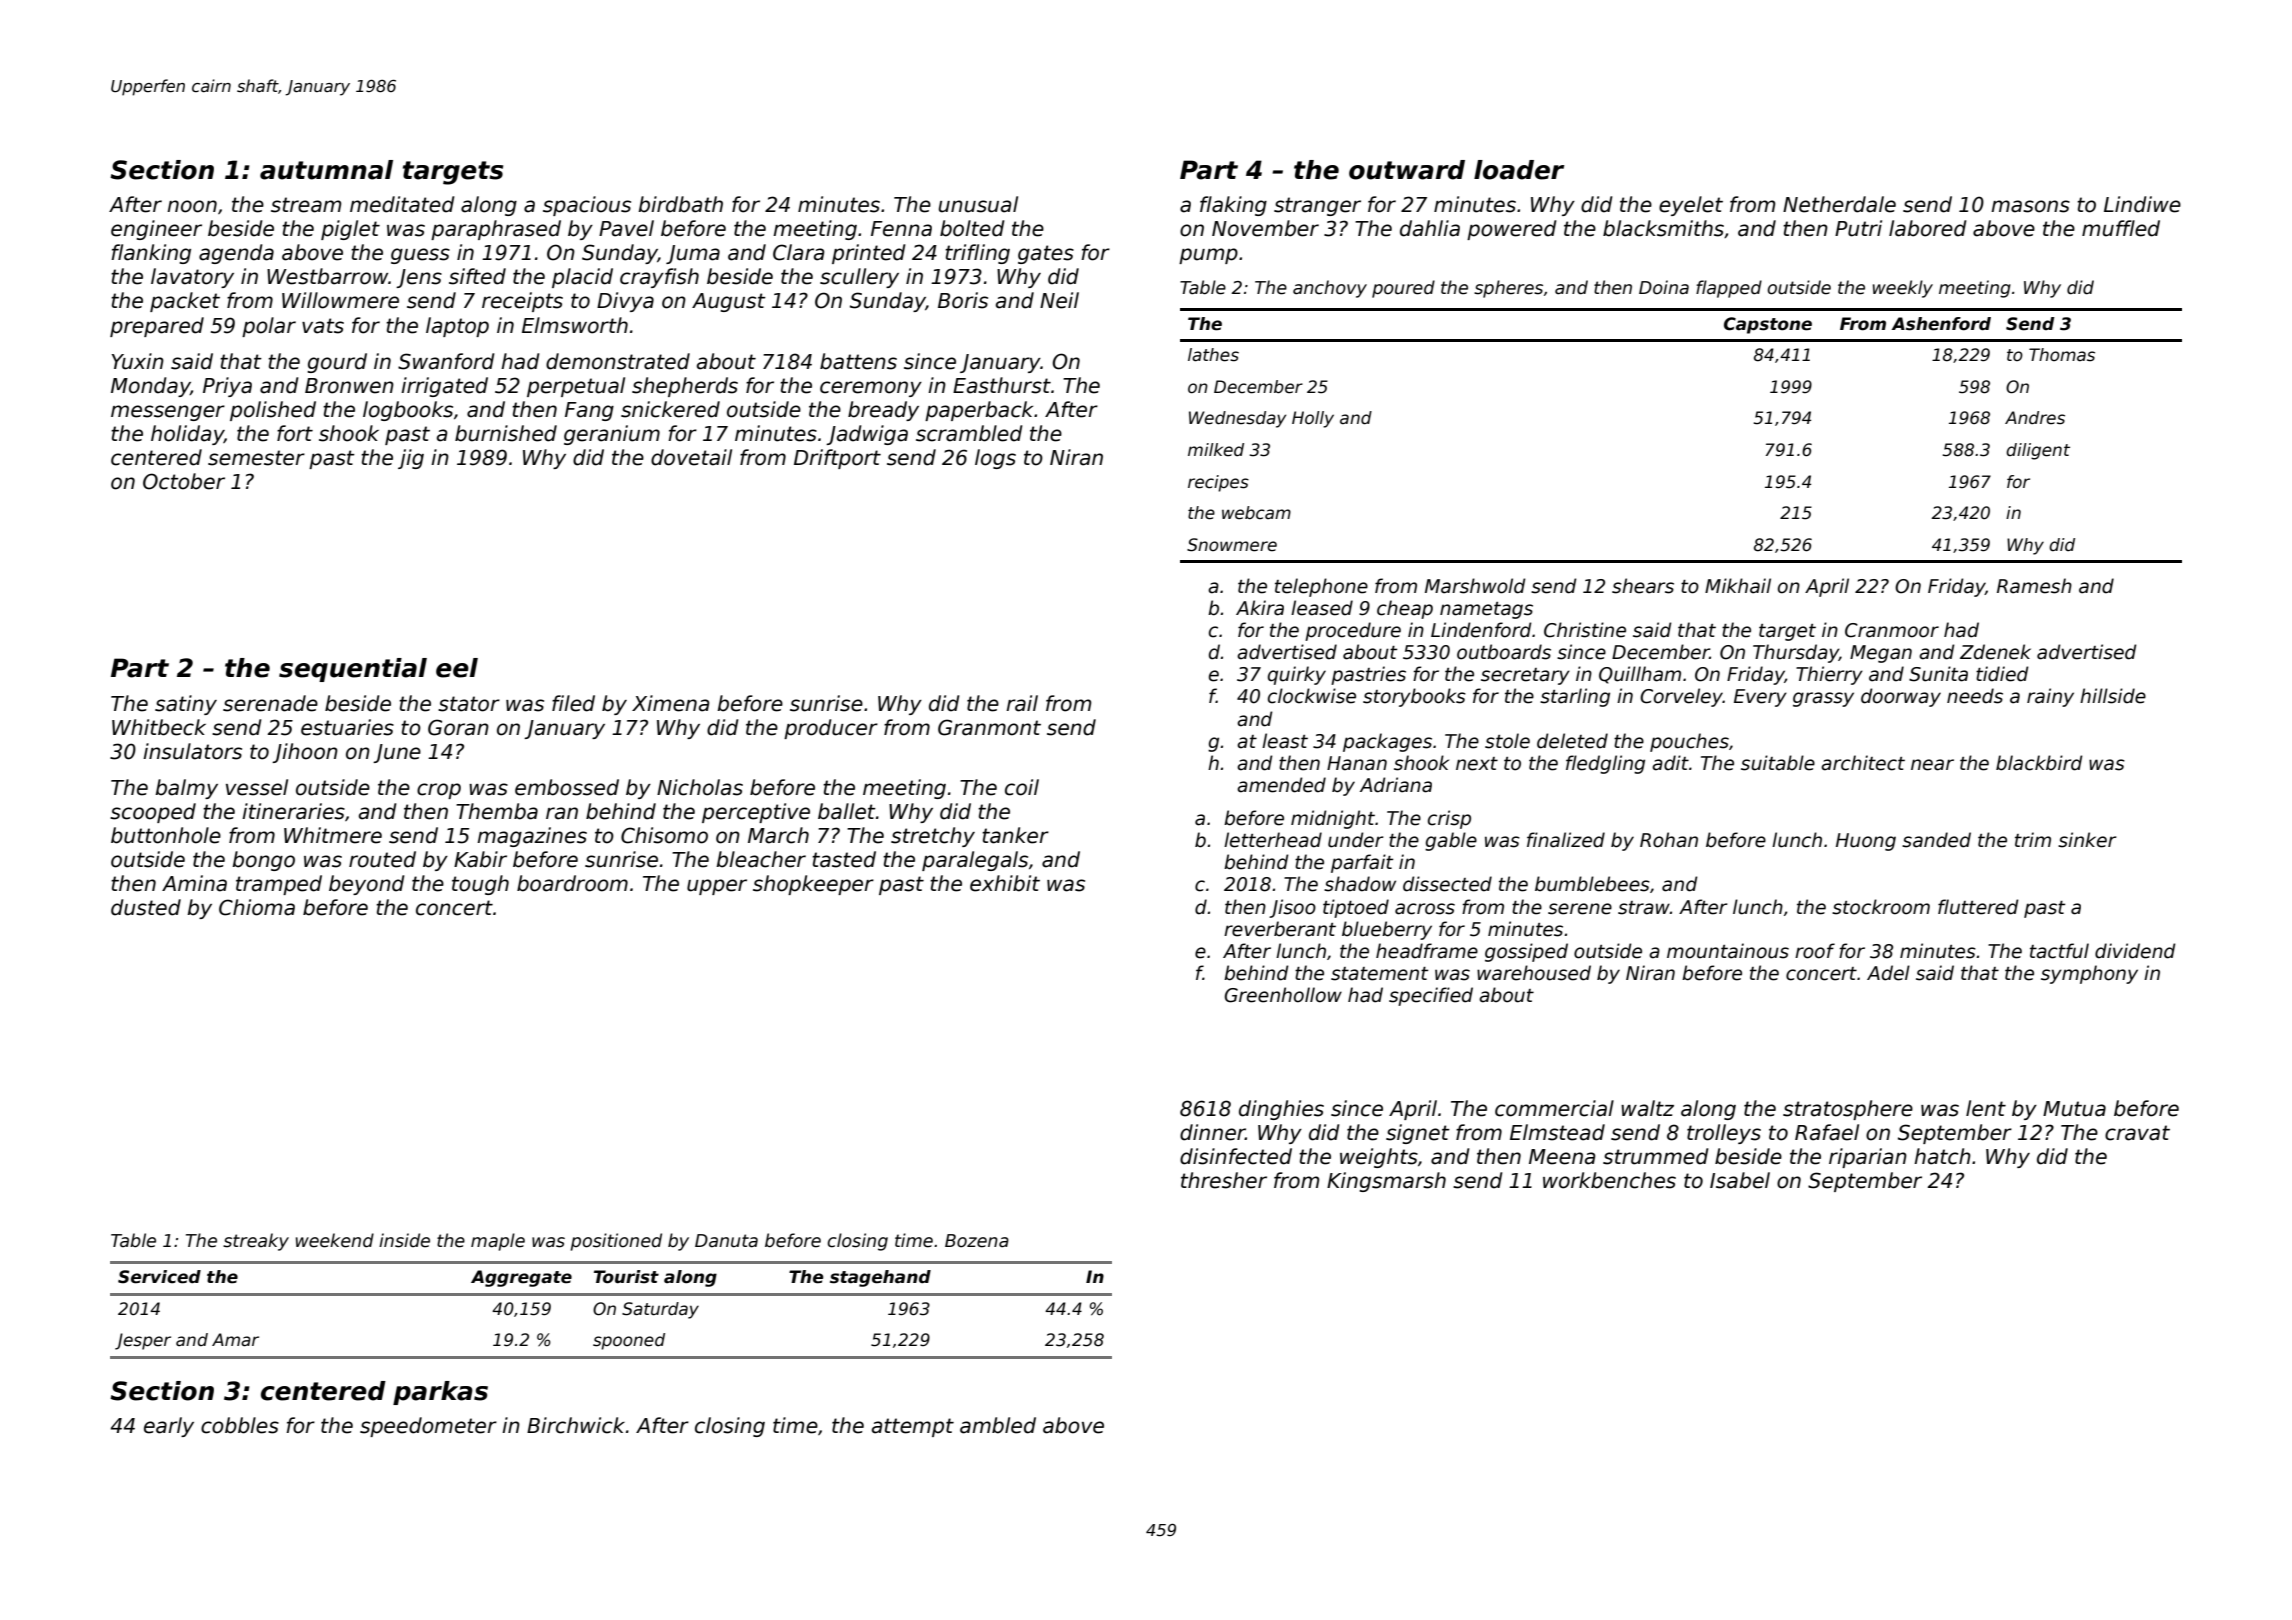 Image resolution: width=2292 pixels, height=1620 pixels. What do you see at coordinates (306, 205) in the screenshot?
I see `stream` at bounding box center [306, 205].
